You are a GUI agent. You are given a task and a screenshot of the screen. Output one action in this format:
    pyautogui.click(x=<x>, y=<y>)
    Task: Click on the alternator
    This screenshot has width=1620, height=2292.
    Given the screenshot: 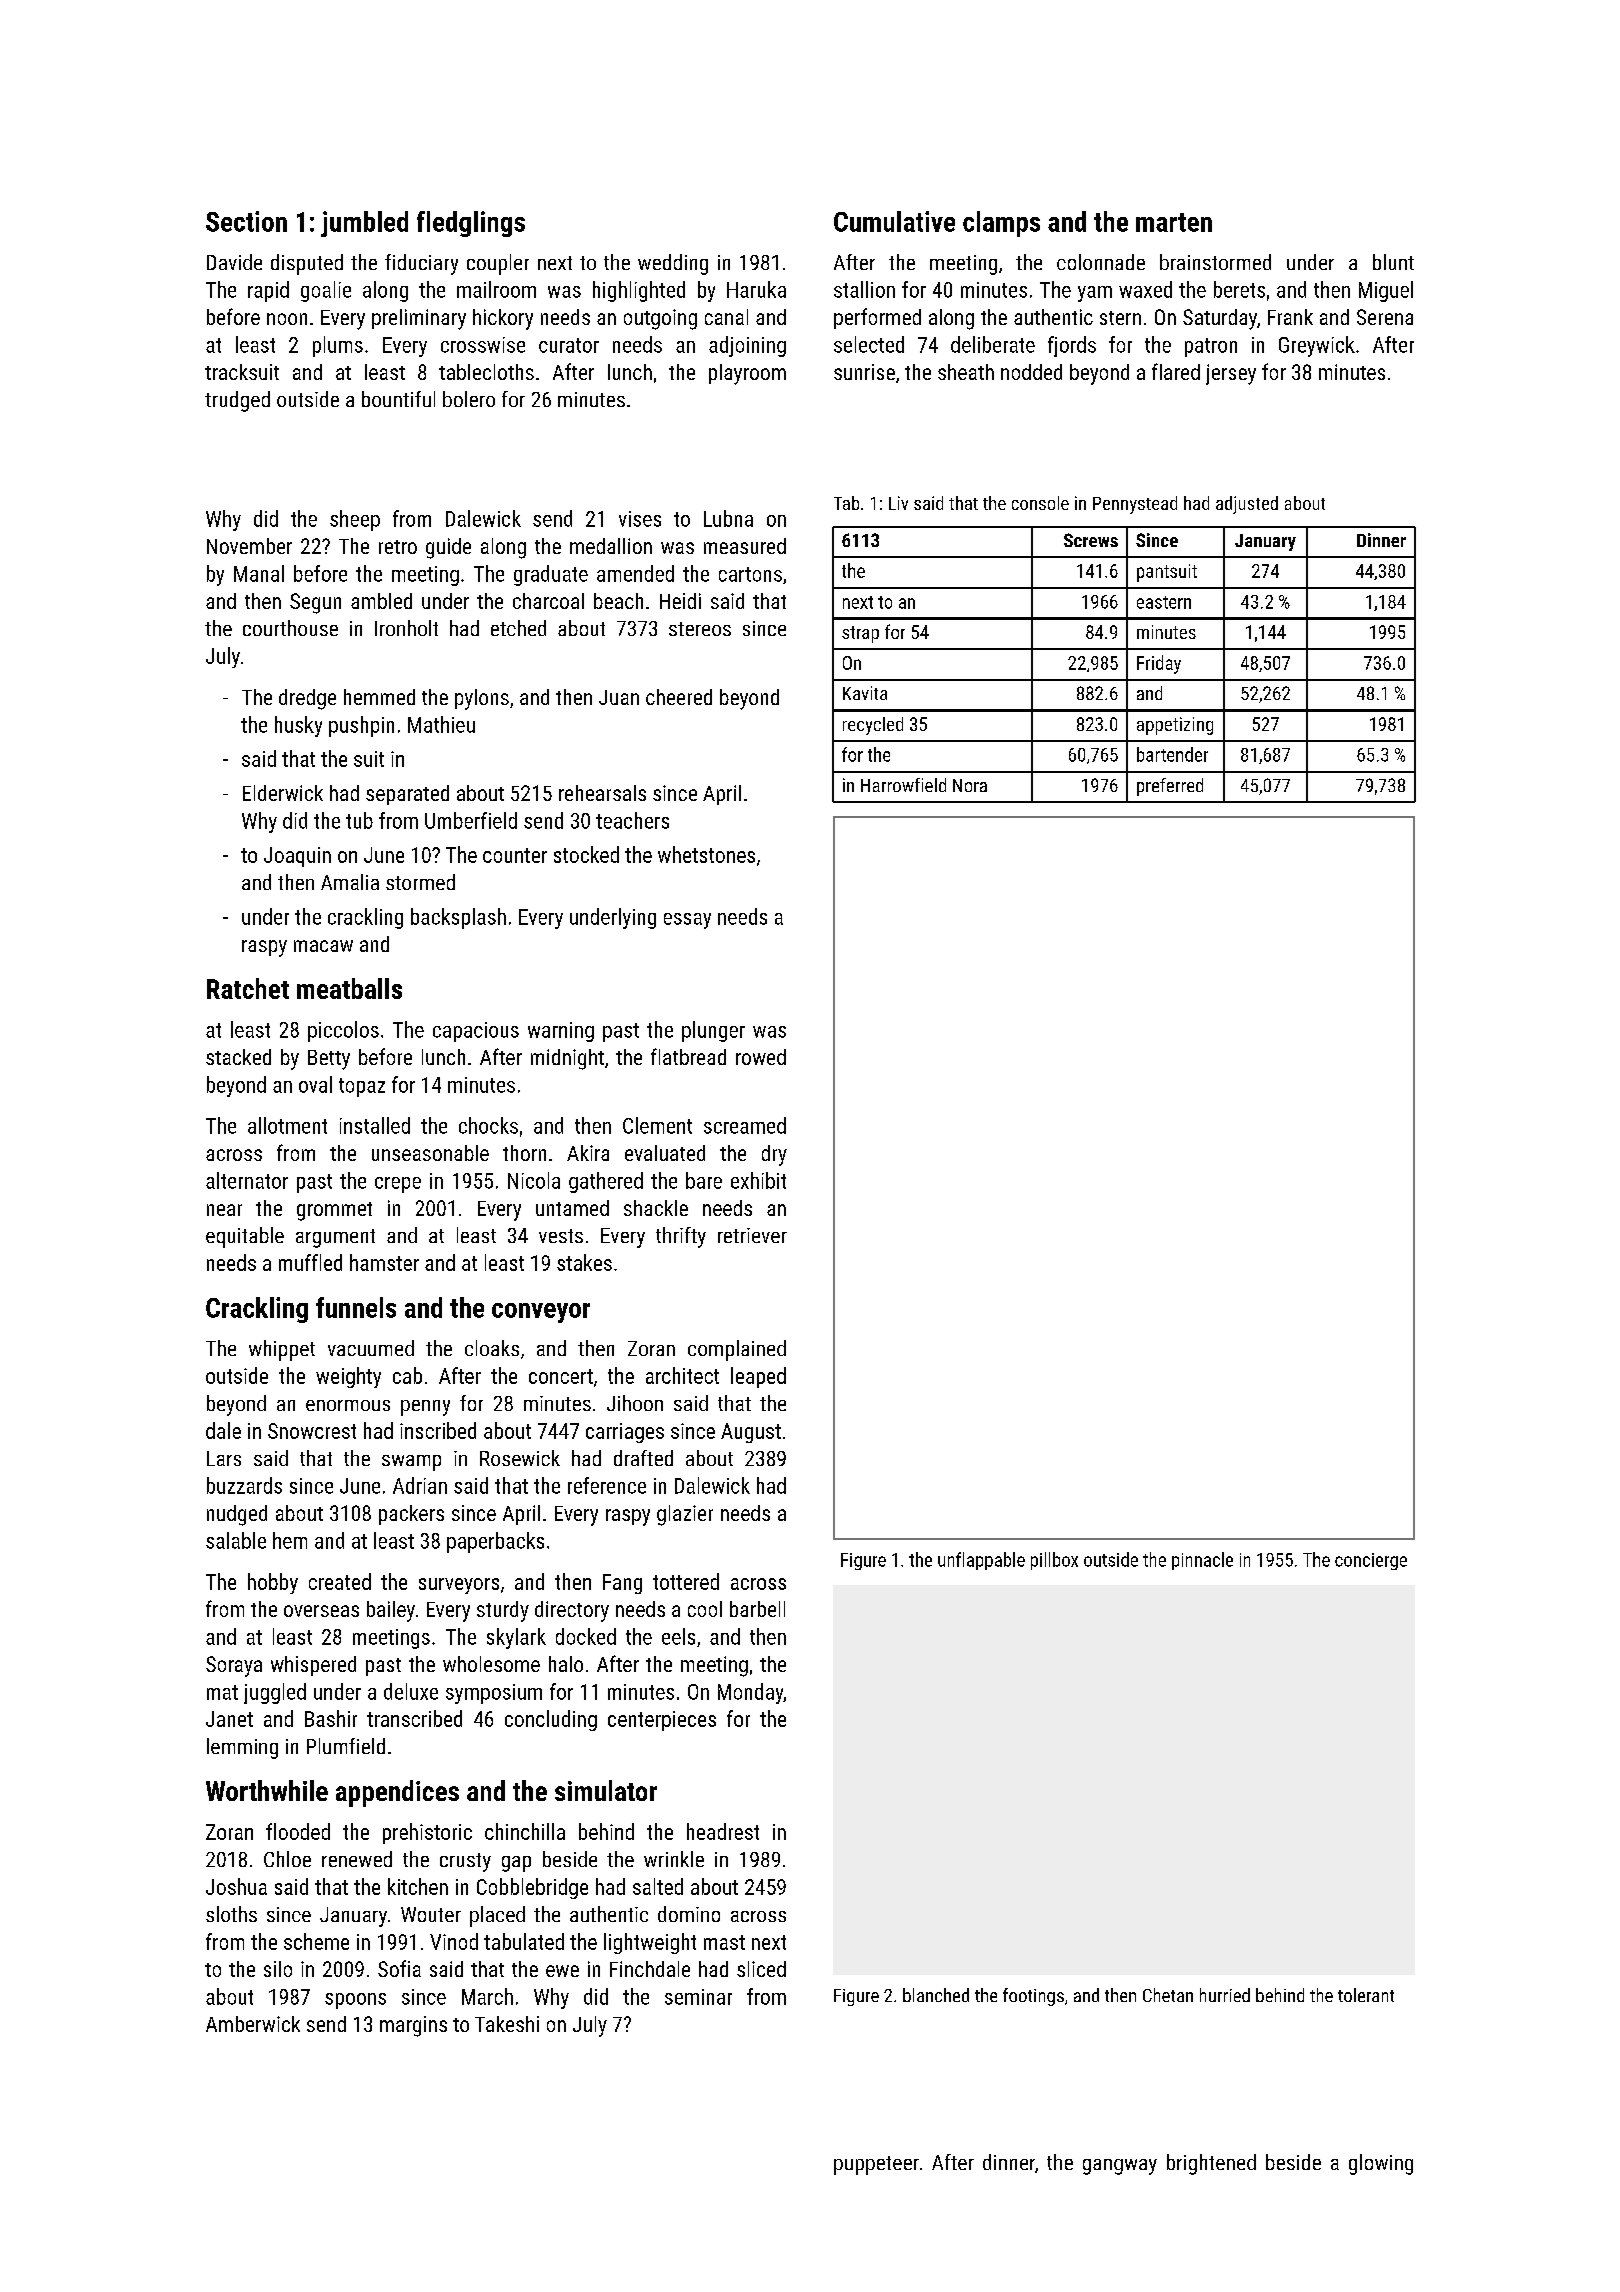 What is the action you would take?
    pyautogui.click(x=247, y=1180)
